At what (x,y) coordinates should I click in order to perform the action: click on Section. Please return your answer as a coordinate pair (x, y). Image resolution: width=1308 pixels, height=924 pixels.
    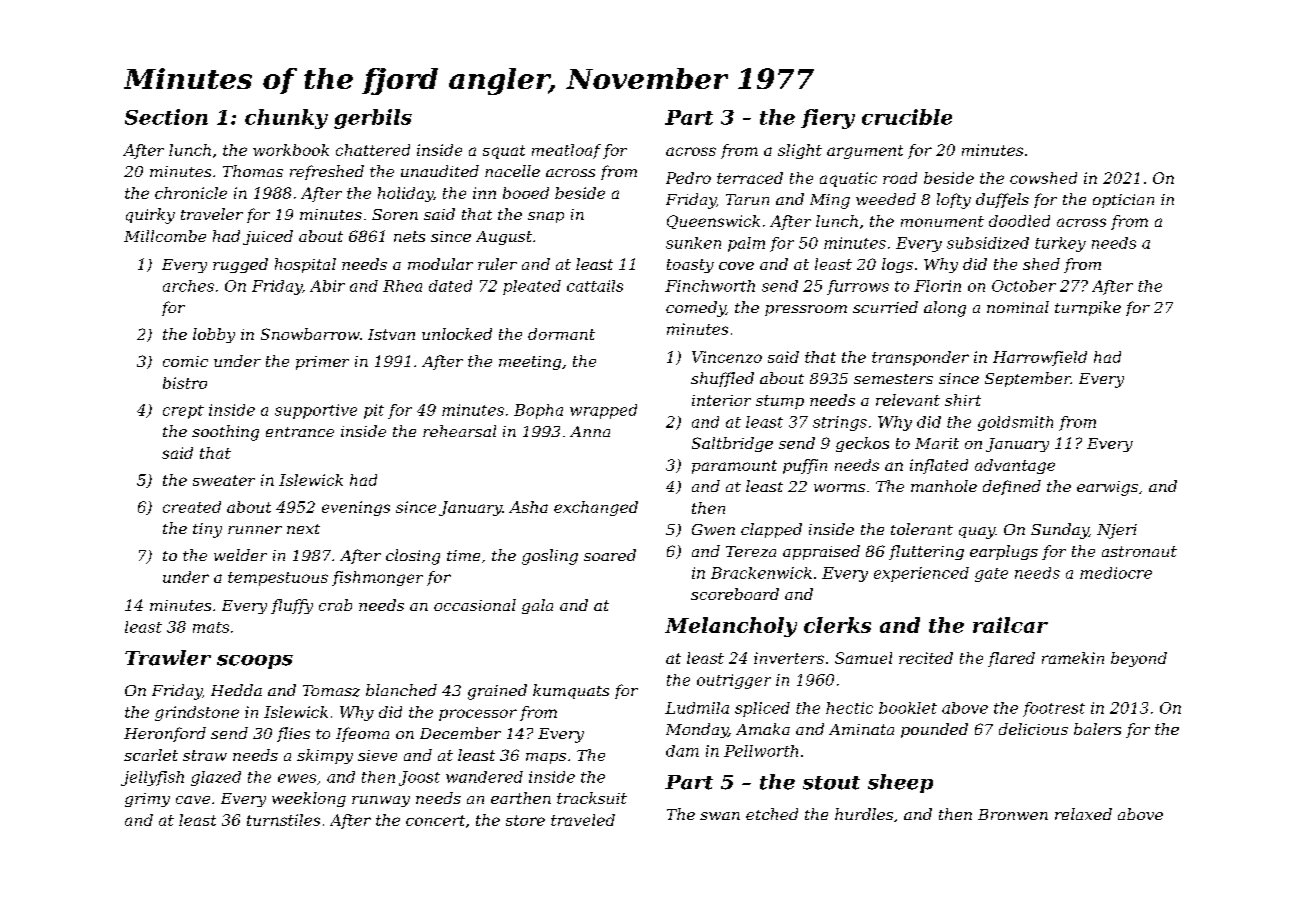
    Looking at the image, I should click on (166, 117).
